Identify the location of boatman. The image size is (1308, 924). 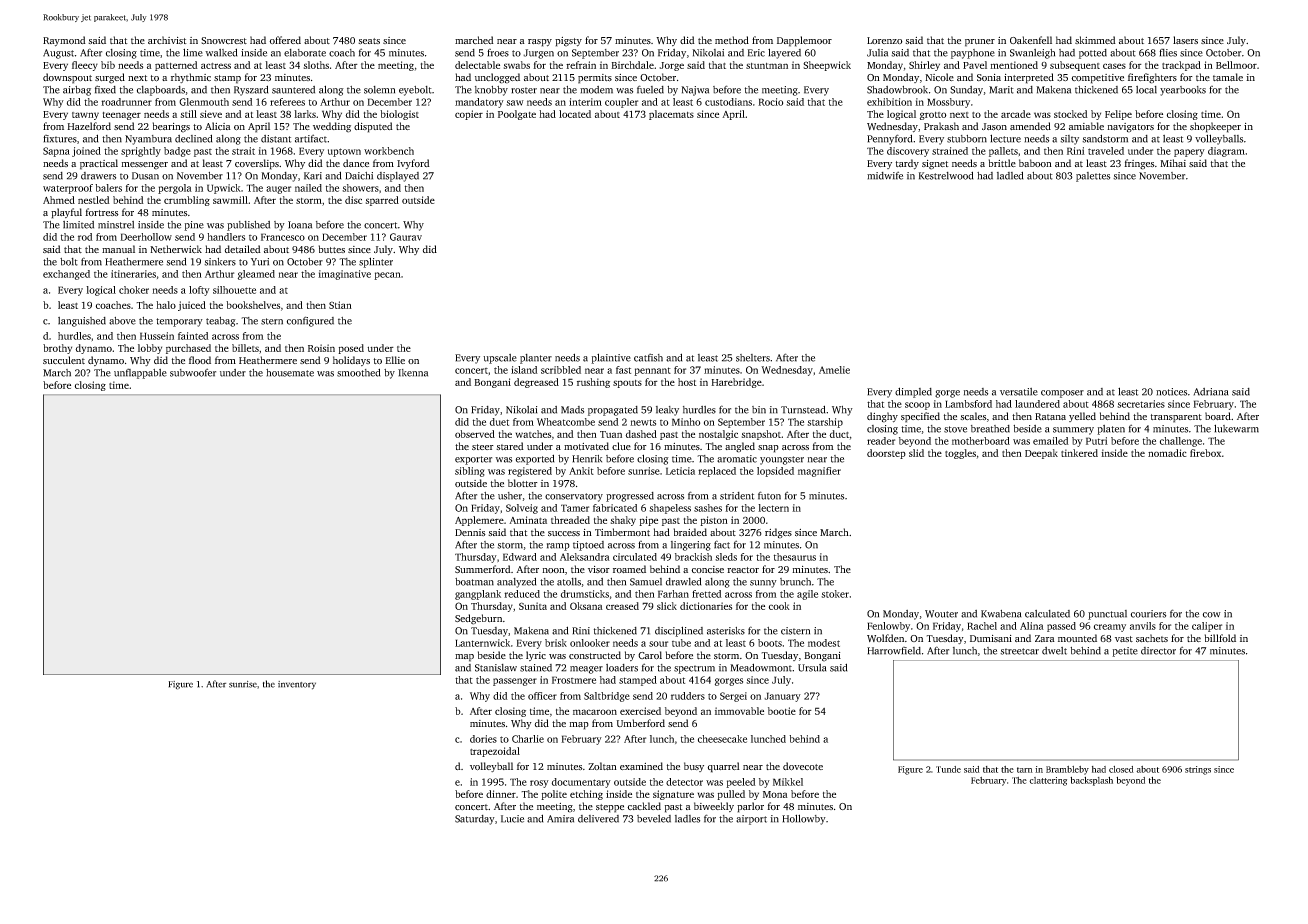
(474, 582).
